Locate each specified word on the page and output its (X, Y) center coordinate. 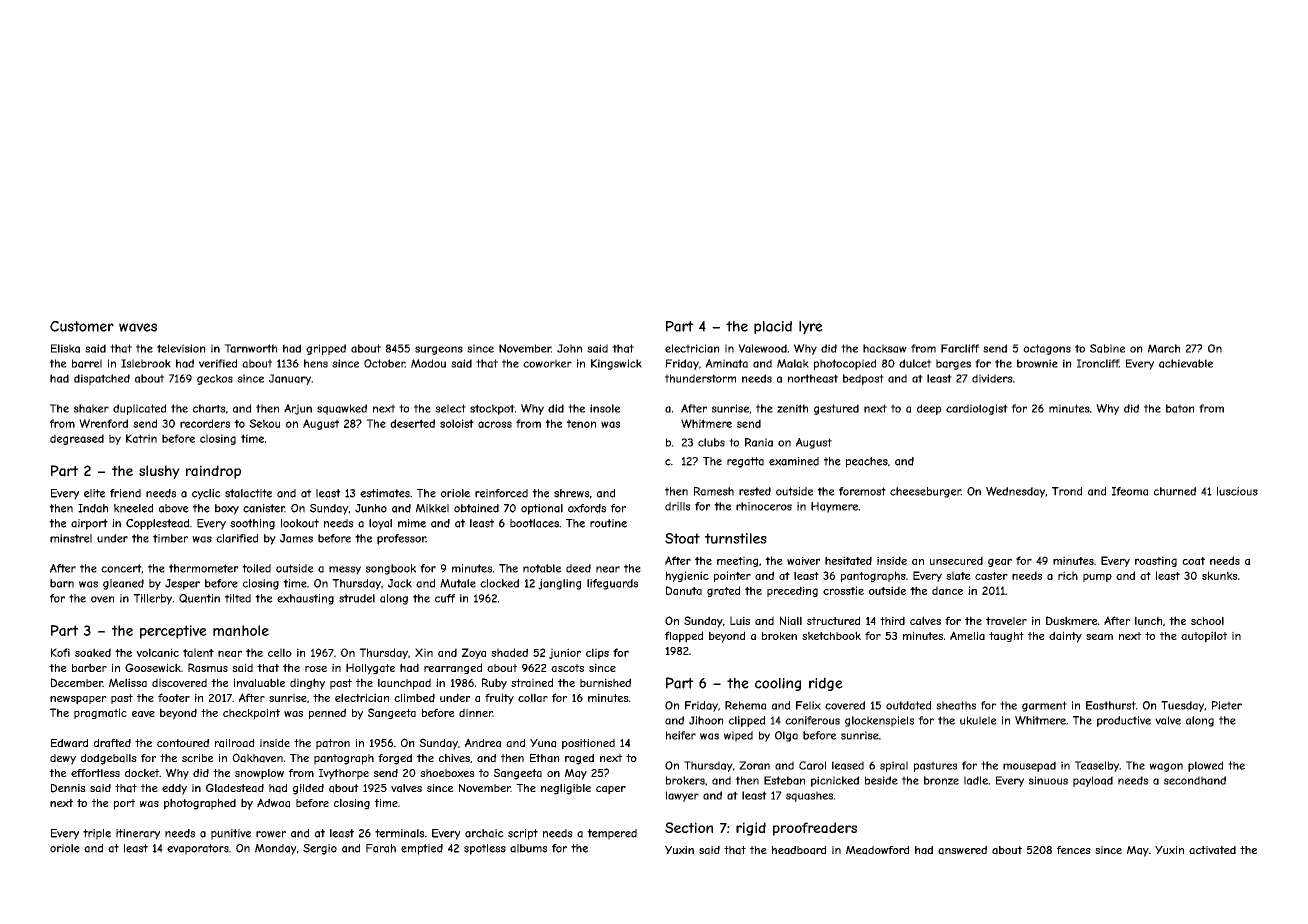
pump (1097, 577)
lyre (811, 328)
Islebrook (146, 363)
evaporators (198, 849)
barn (62, 583)
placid (773, 327)
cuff (445, 598)
